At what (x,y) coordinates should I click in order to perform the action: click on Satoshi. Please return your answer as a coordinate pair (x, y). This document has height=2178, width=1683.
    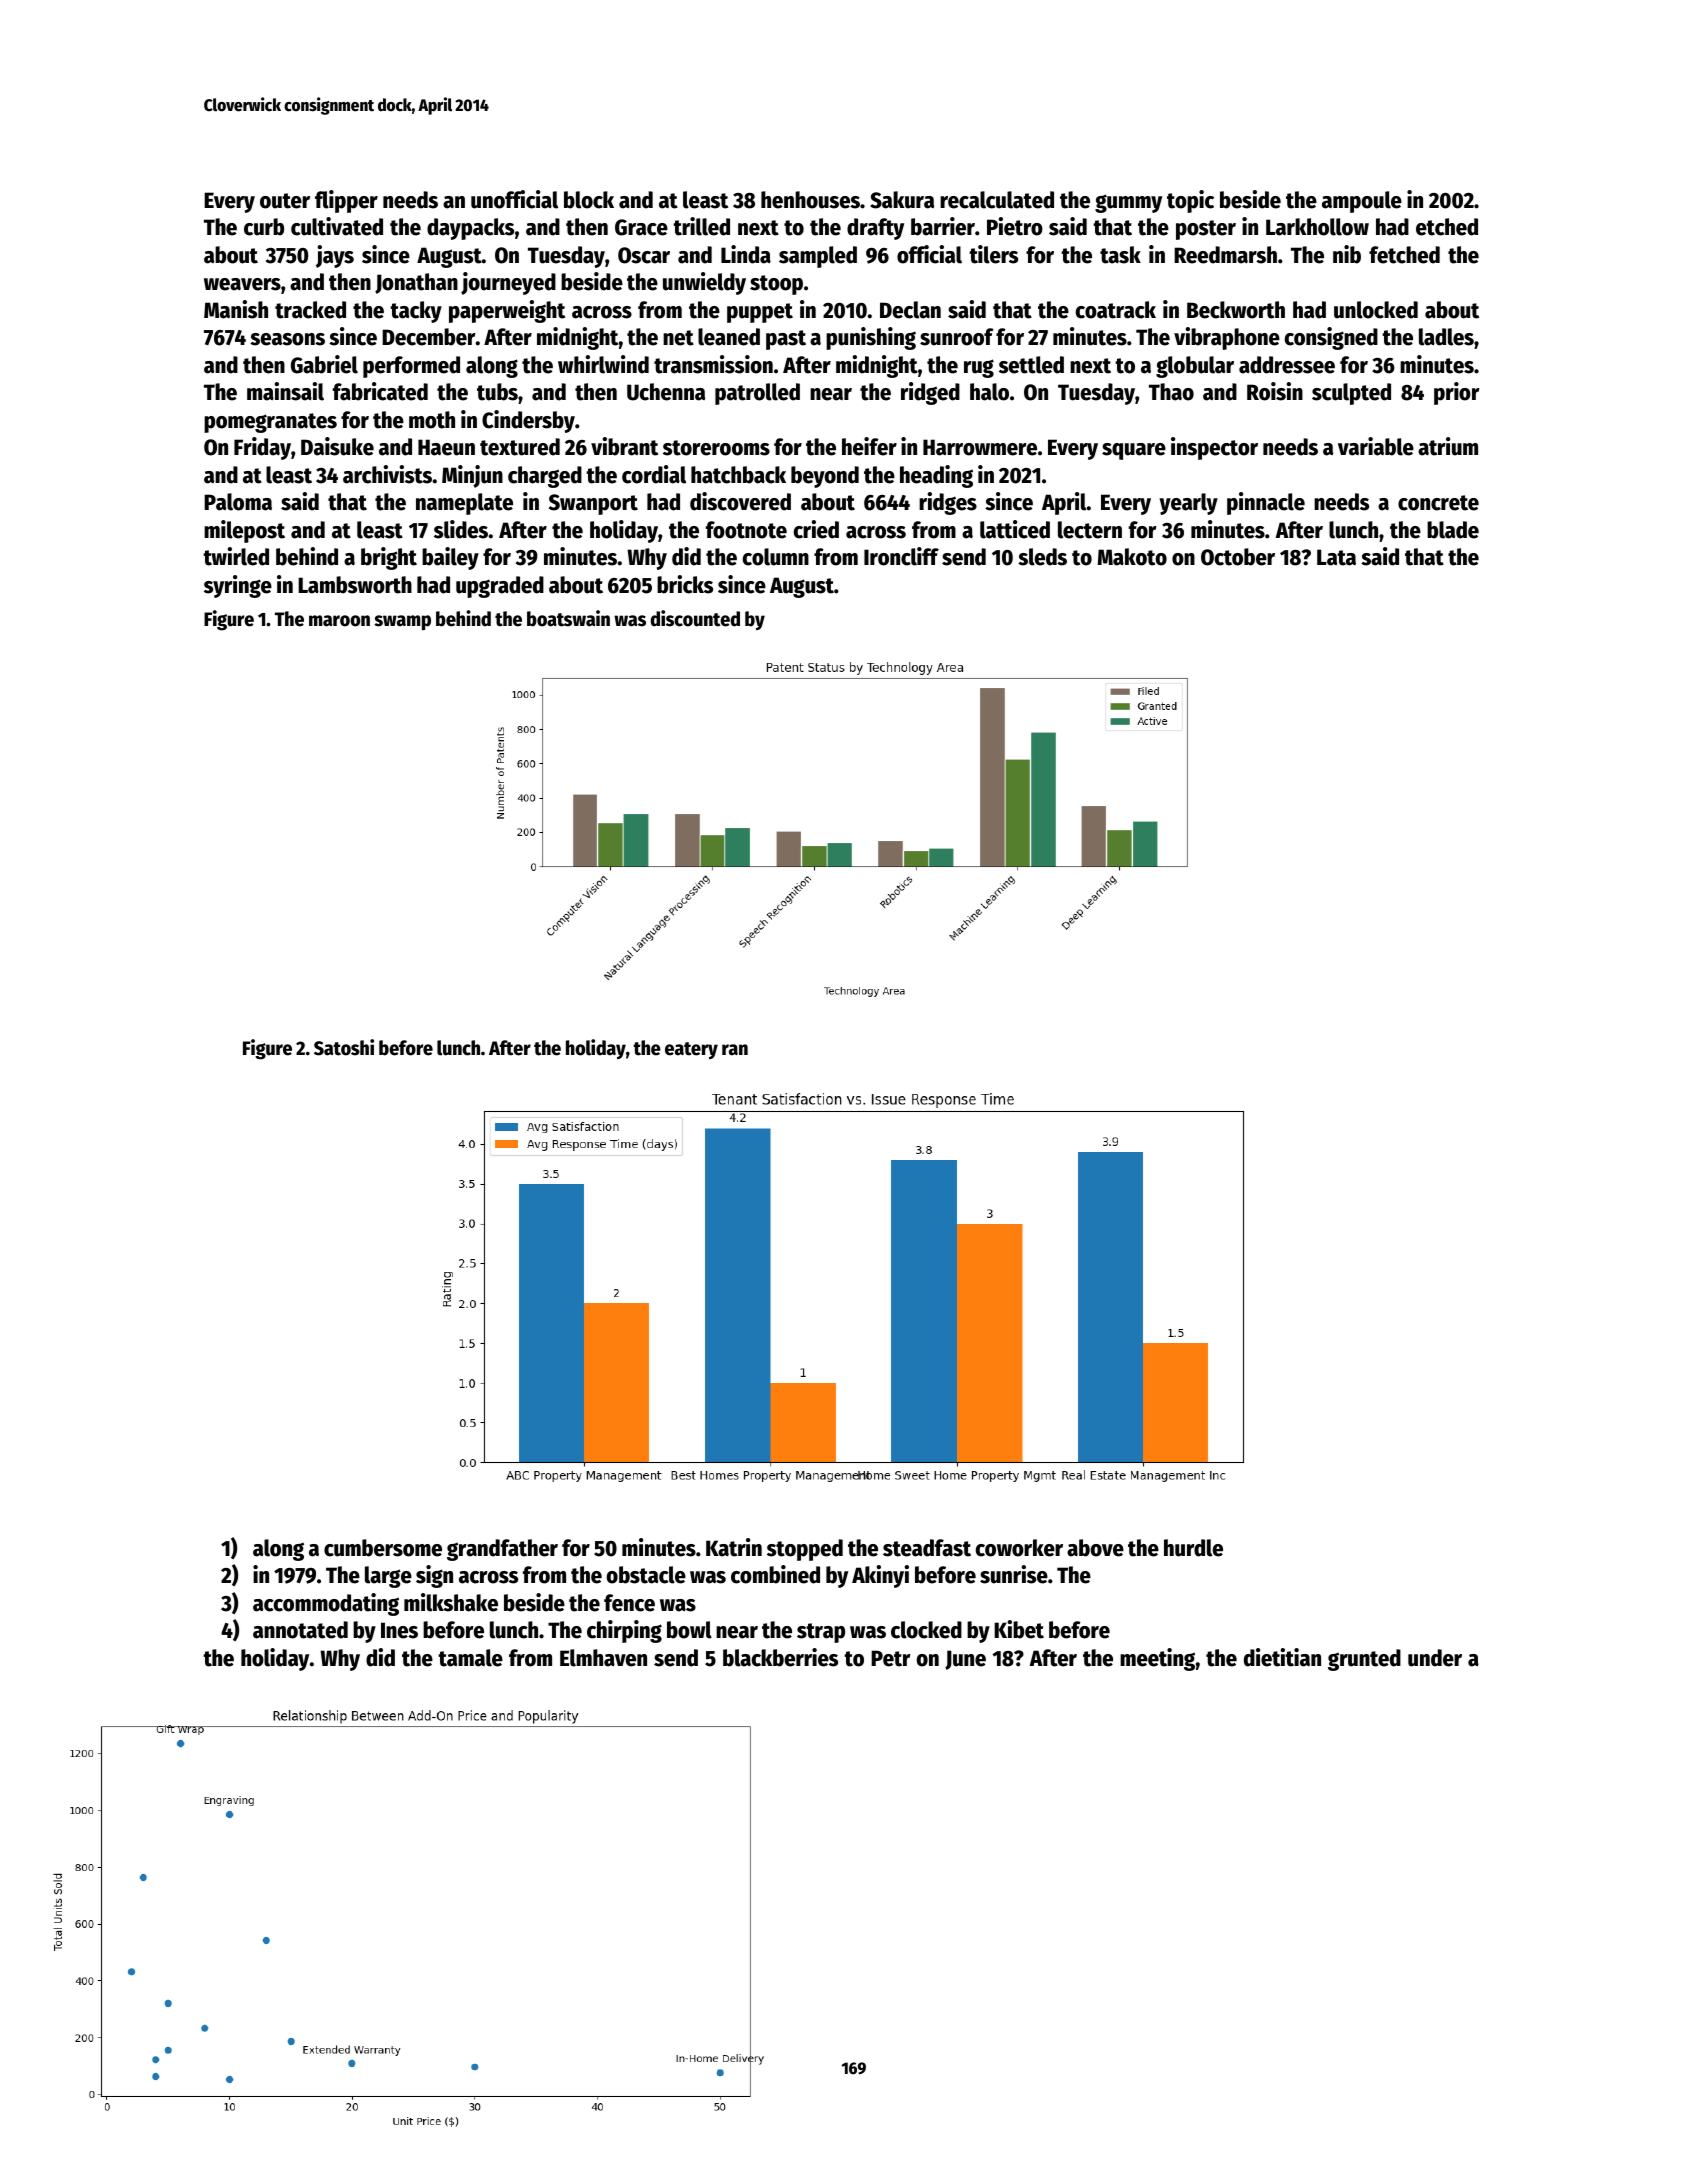
    Looking at the image, I should click on (344, 1047).
